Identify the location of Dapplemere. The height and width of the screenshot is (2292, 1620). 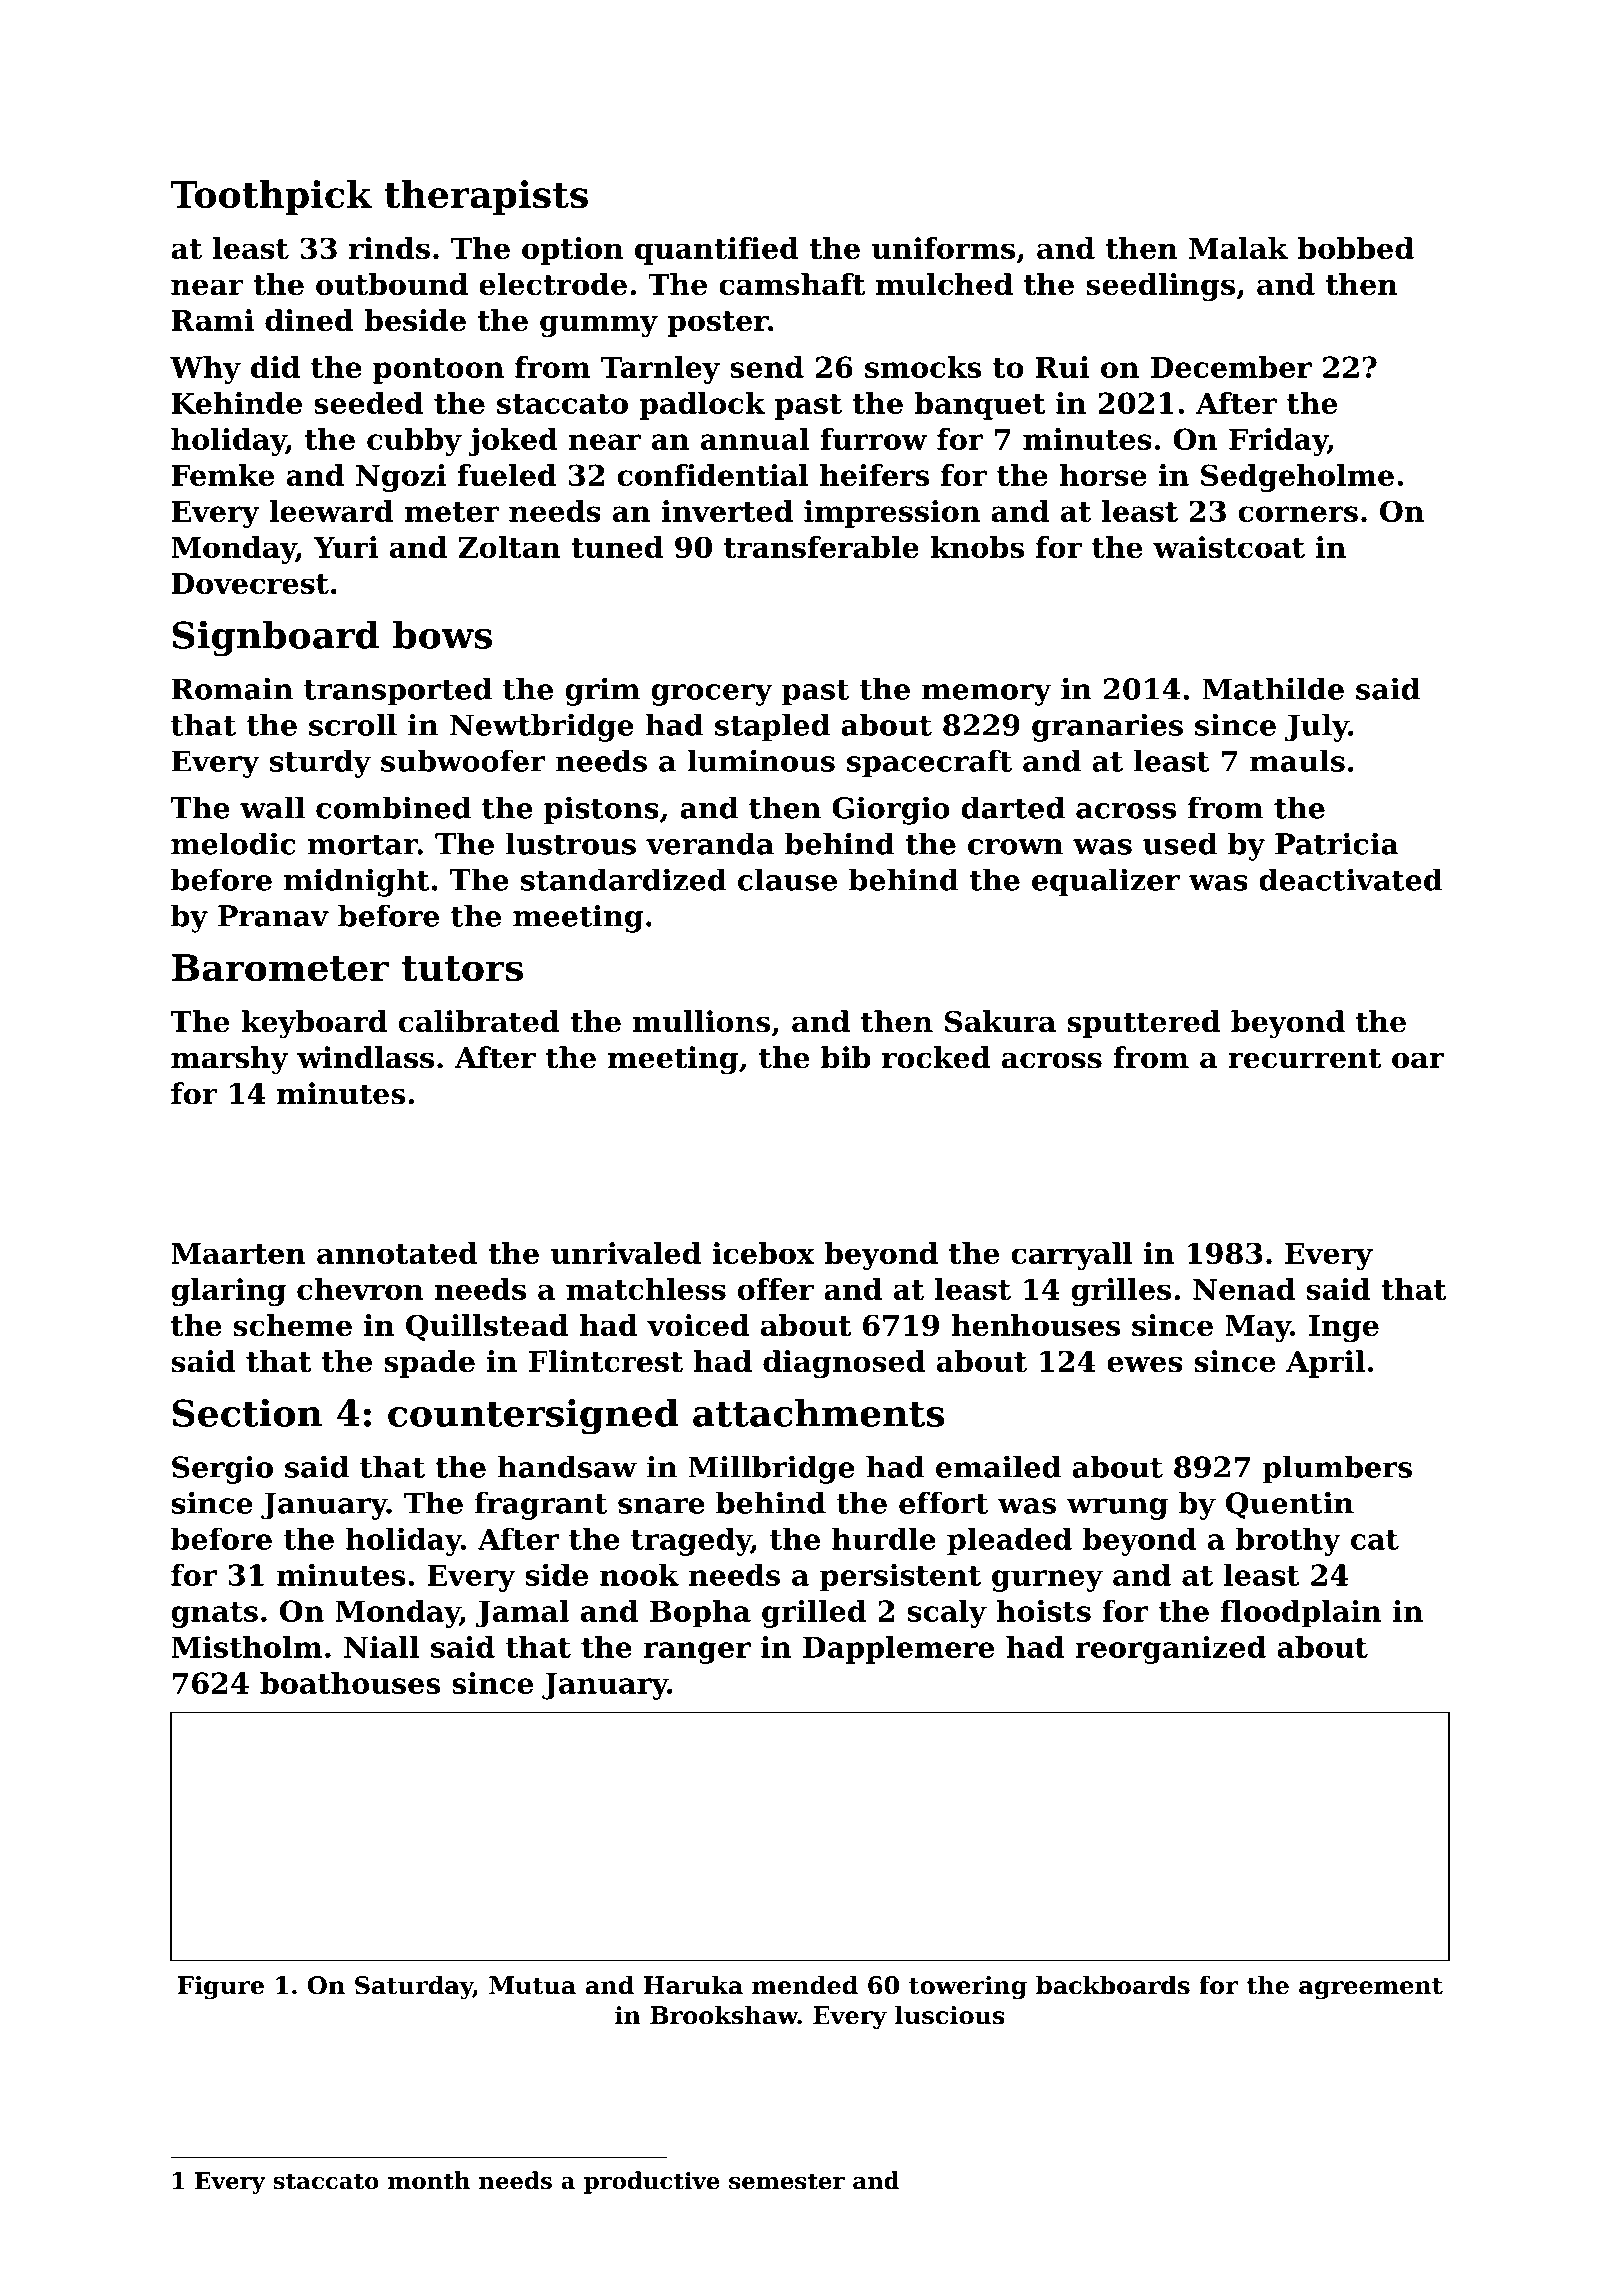
(898, 1650).
